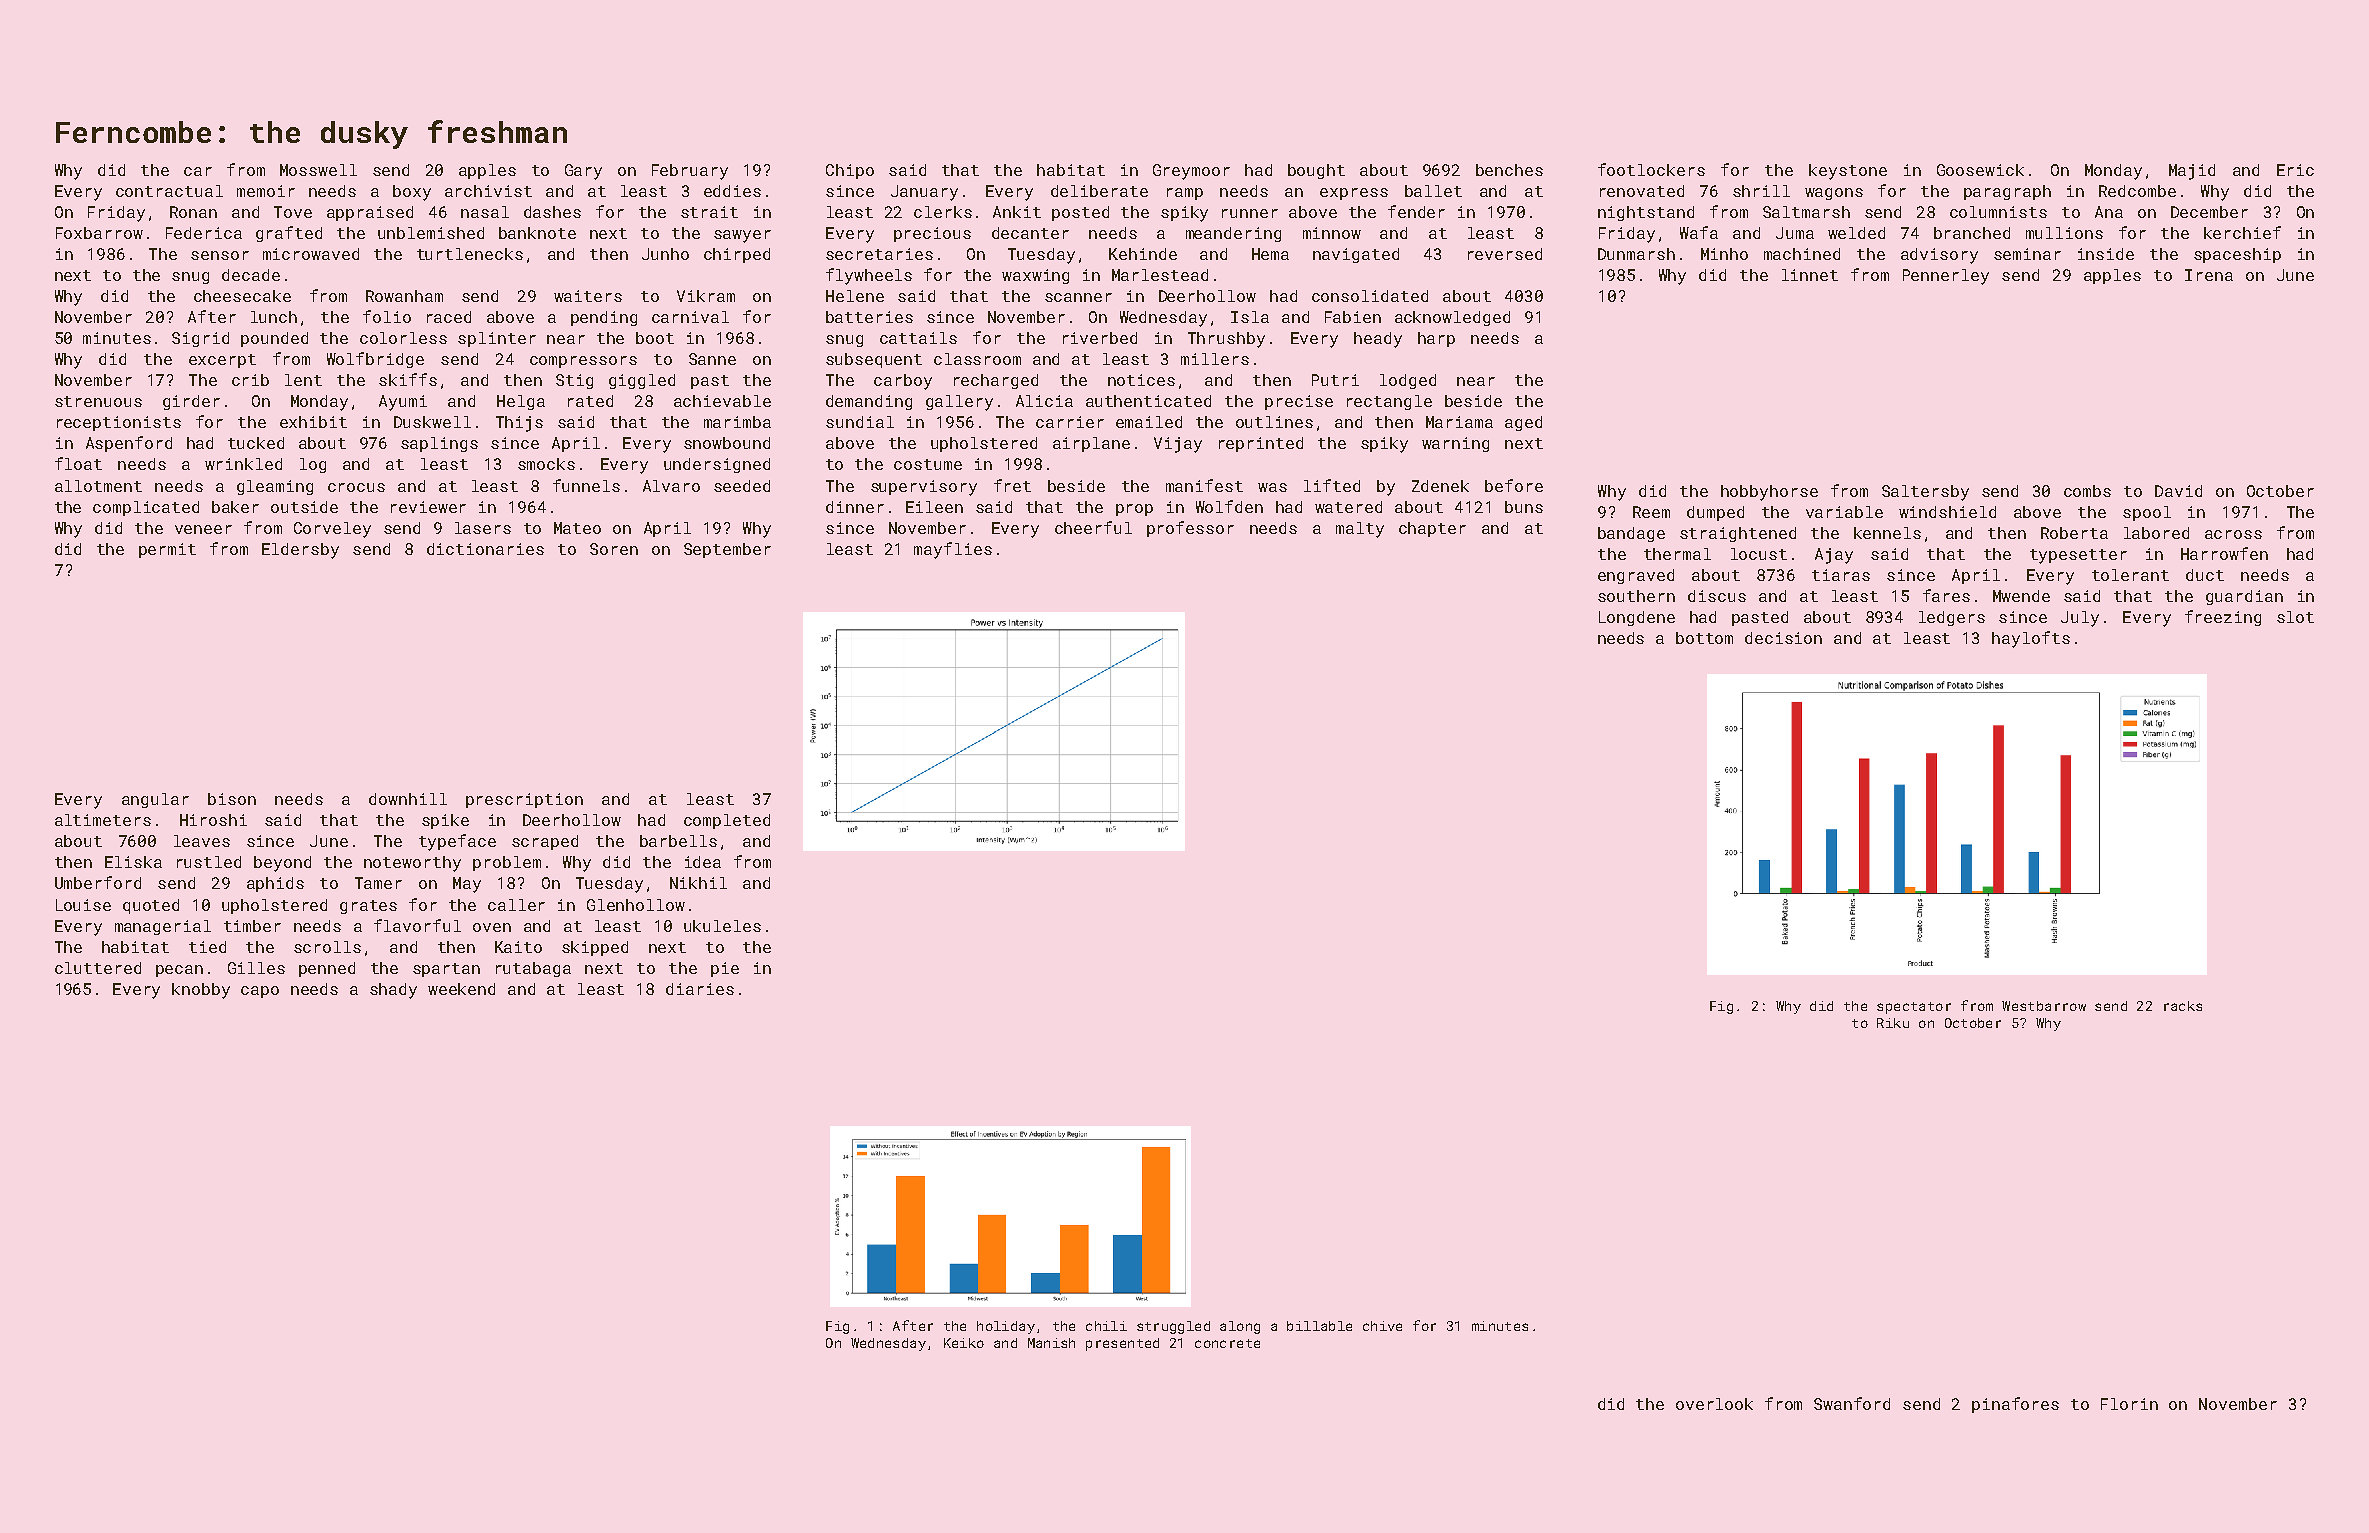  I want to click on overlook, so click(1714, 1404).
